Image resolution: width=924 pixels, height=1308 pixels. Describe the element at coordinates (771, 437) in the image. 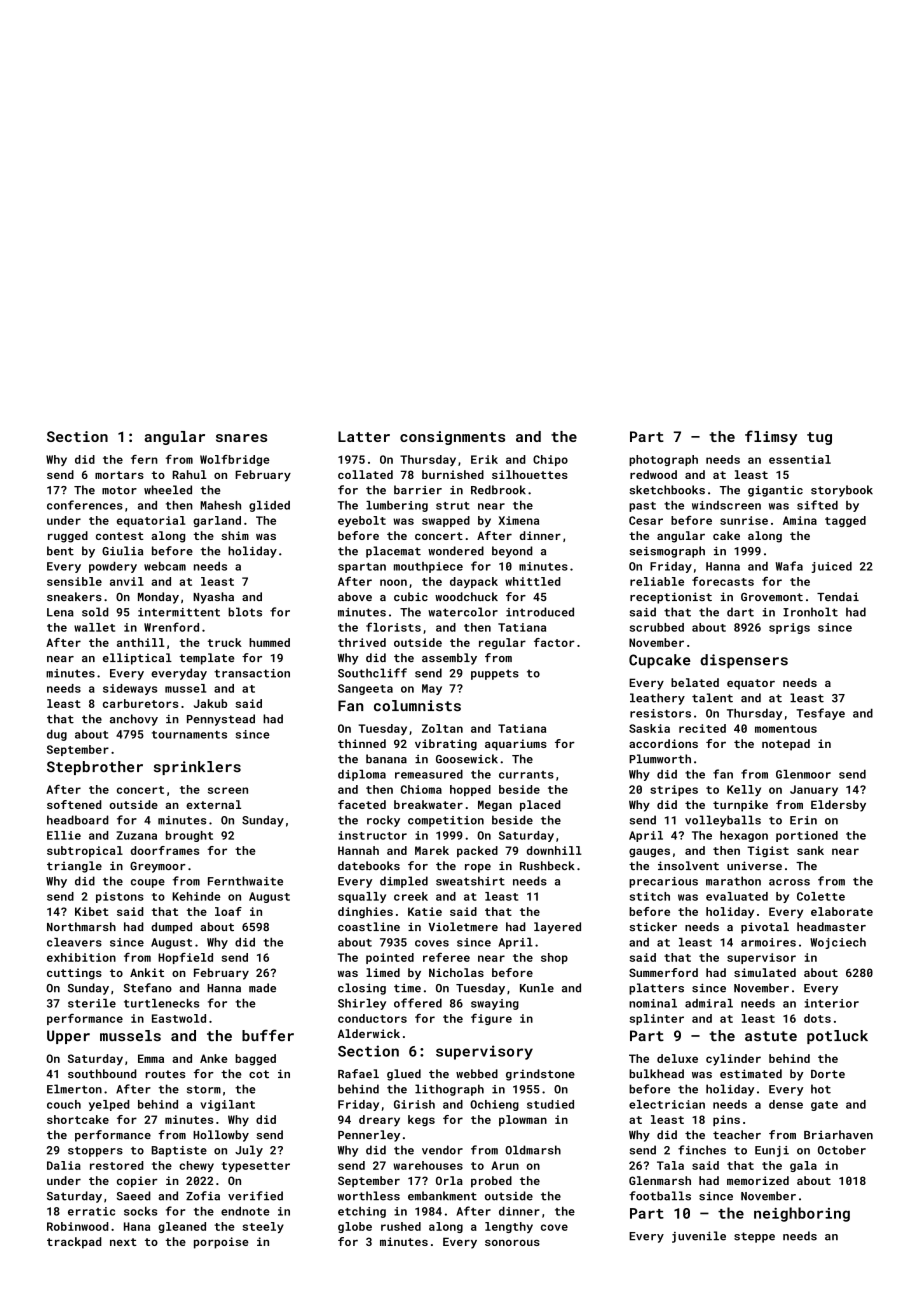

I see `flimsy` at that location.
